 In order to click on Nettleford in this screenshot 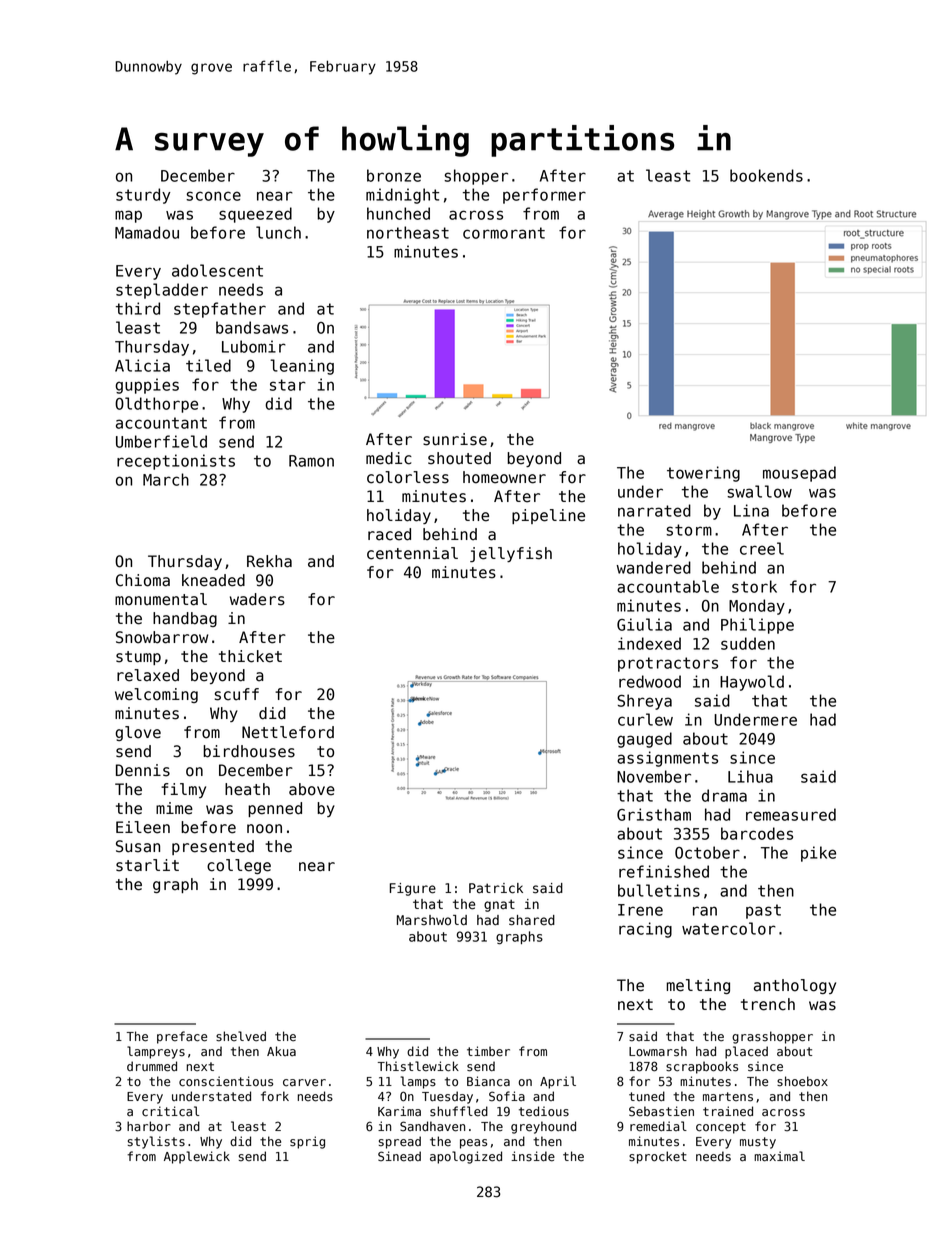, I will do `click(288, 732)`.
